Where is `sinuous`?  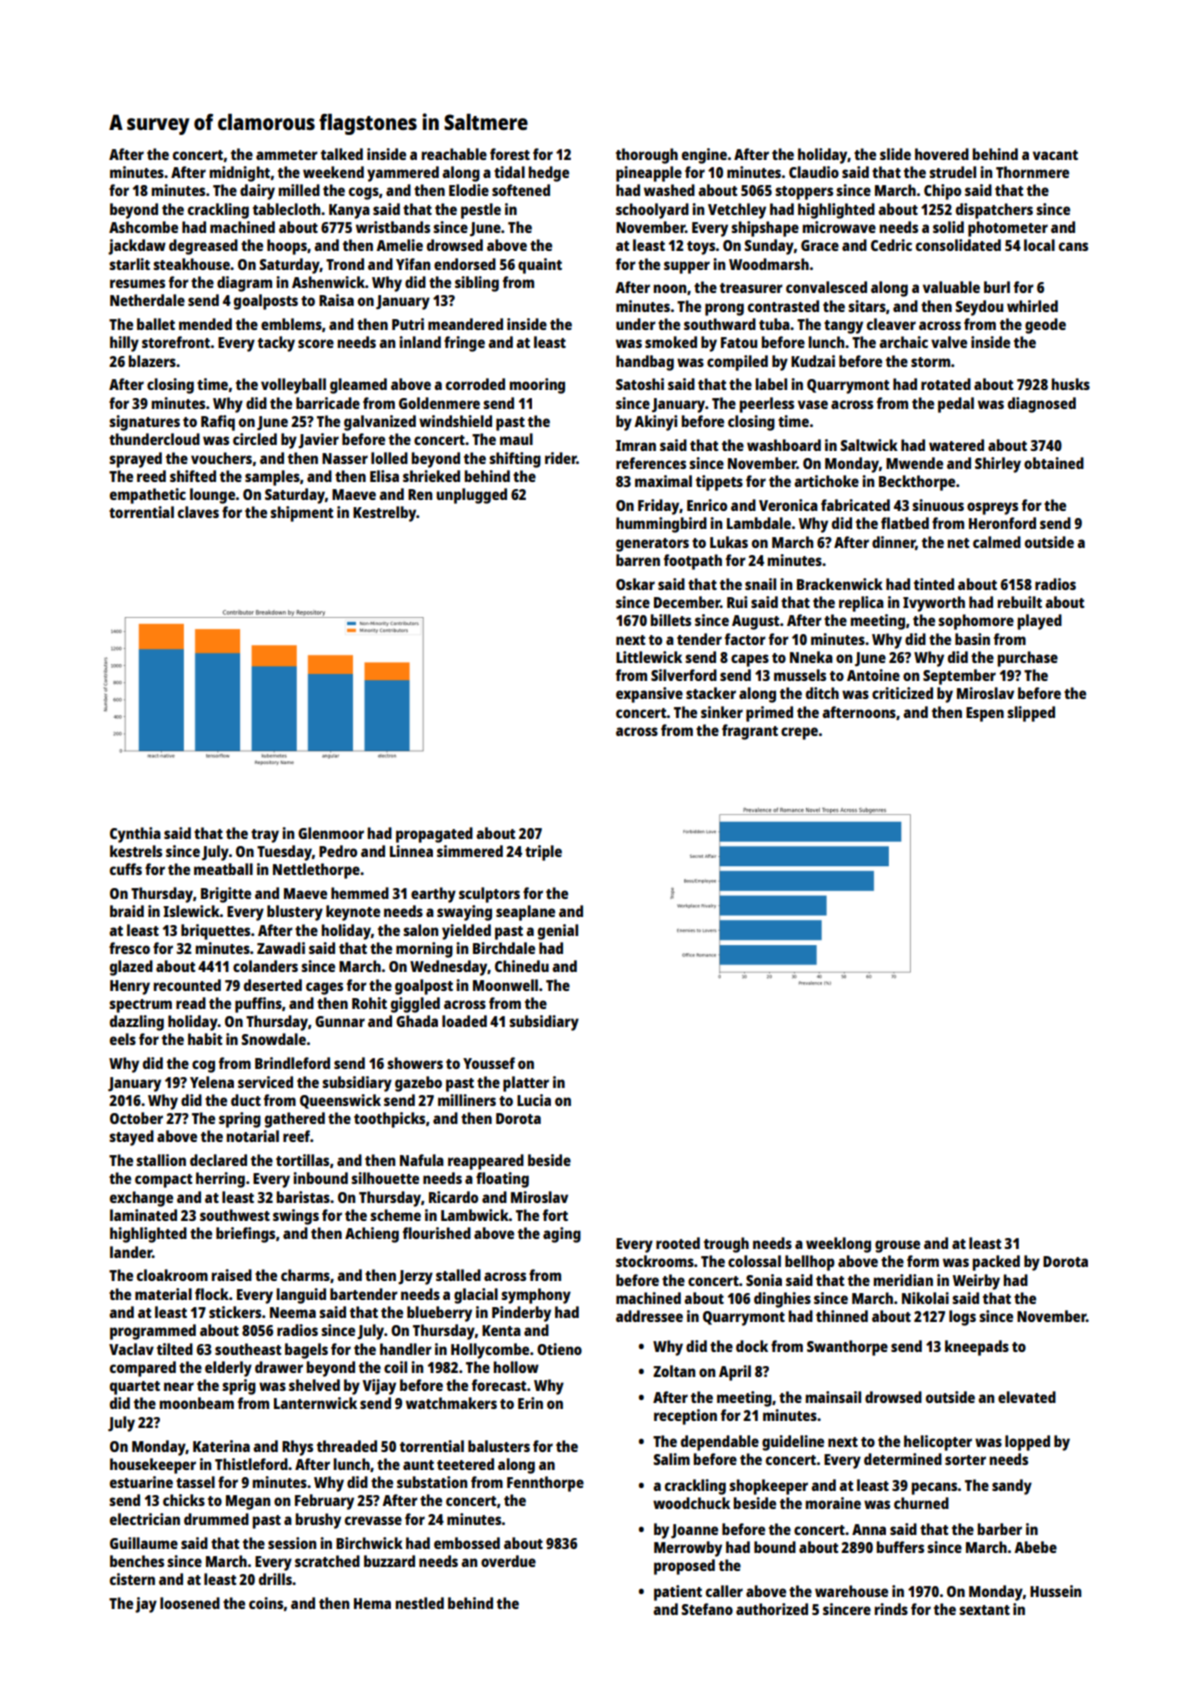 sinuous is located at coordinates (938, 505).
